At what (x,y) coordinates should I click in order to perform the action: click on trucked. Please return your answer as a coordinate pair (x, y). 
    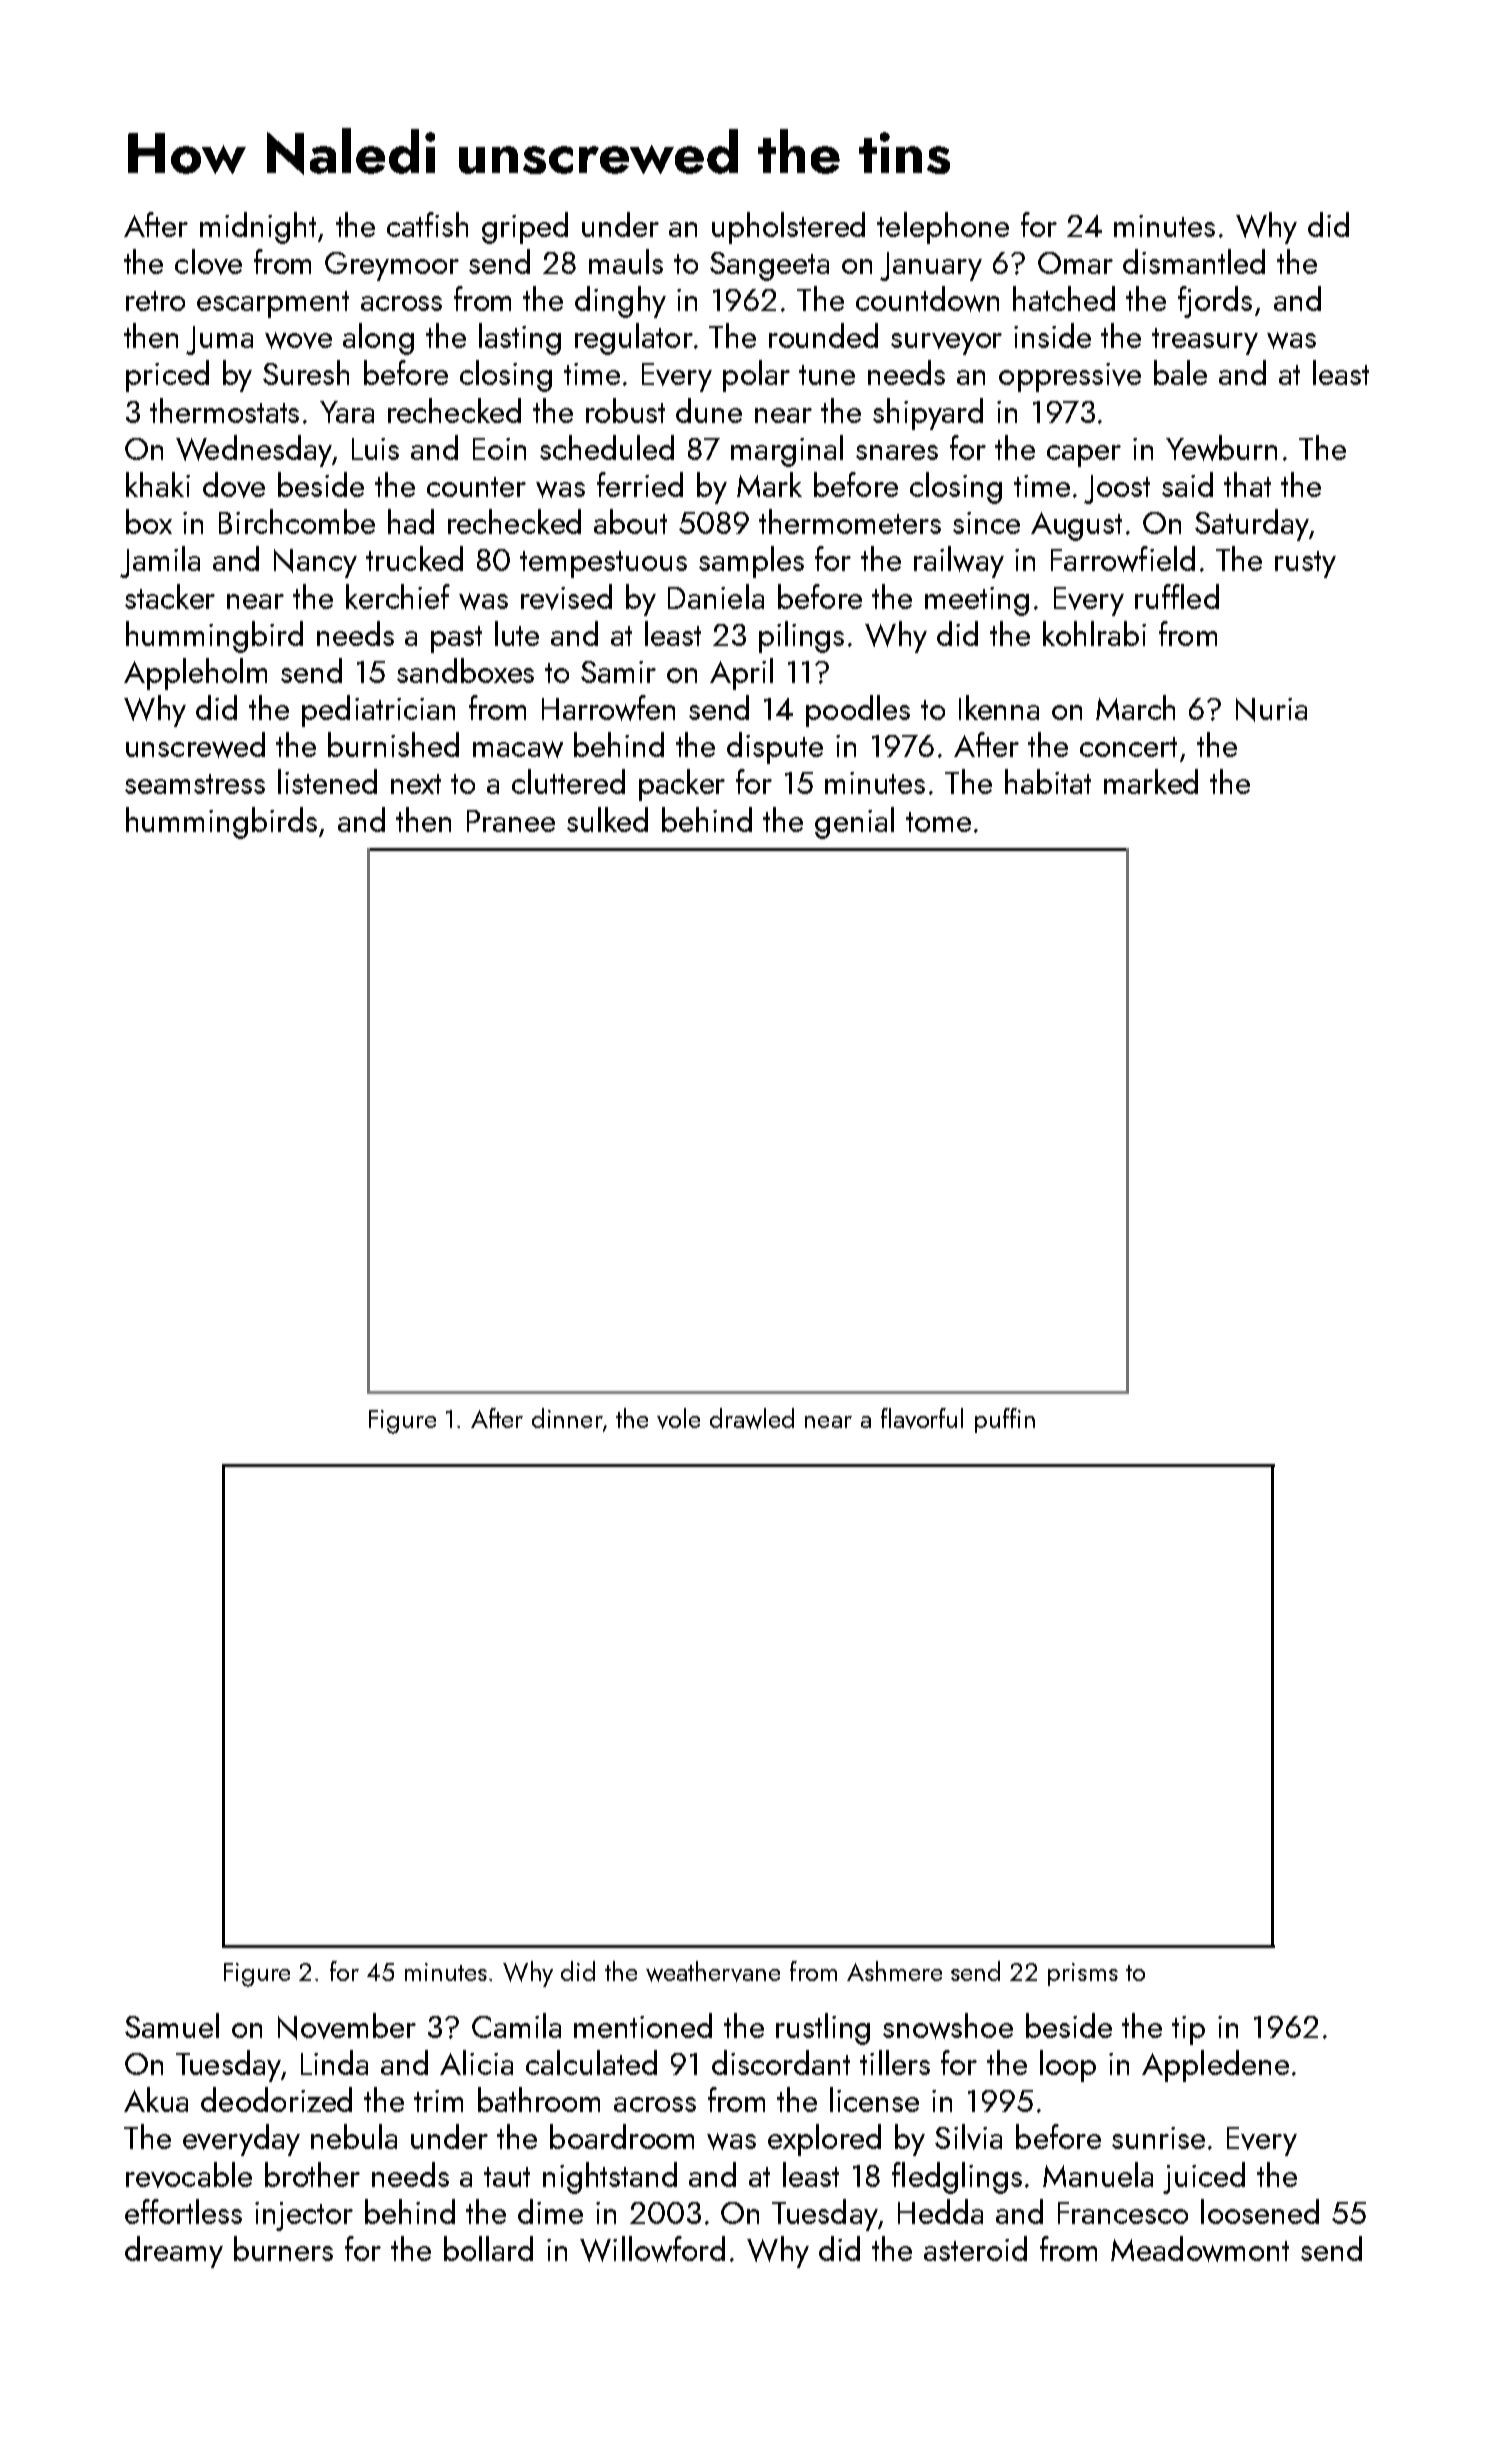
    Looking at the image, I should click on (414, 558).
